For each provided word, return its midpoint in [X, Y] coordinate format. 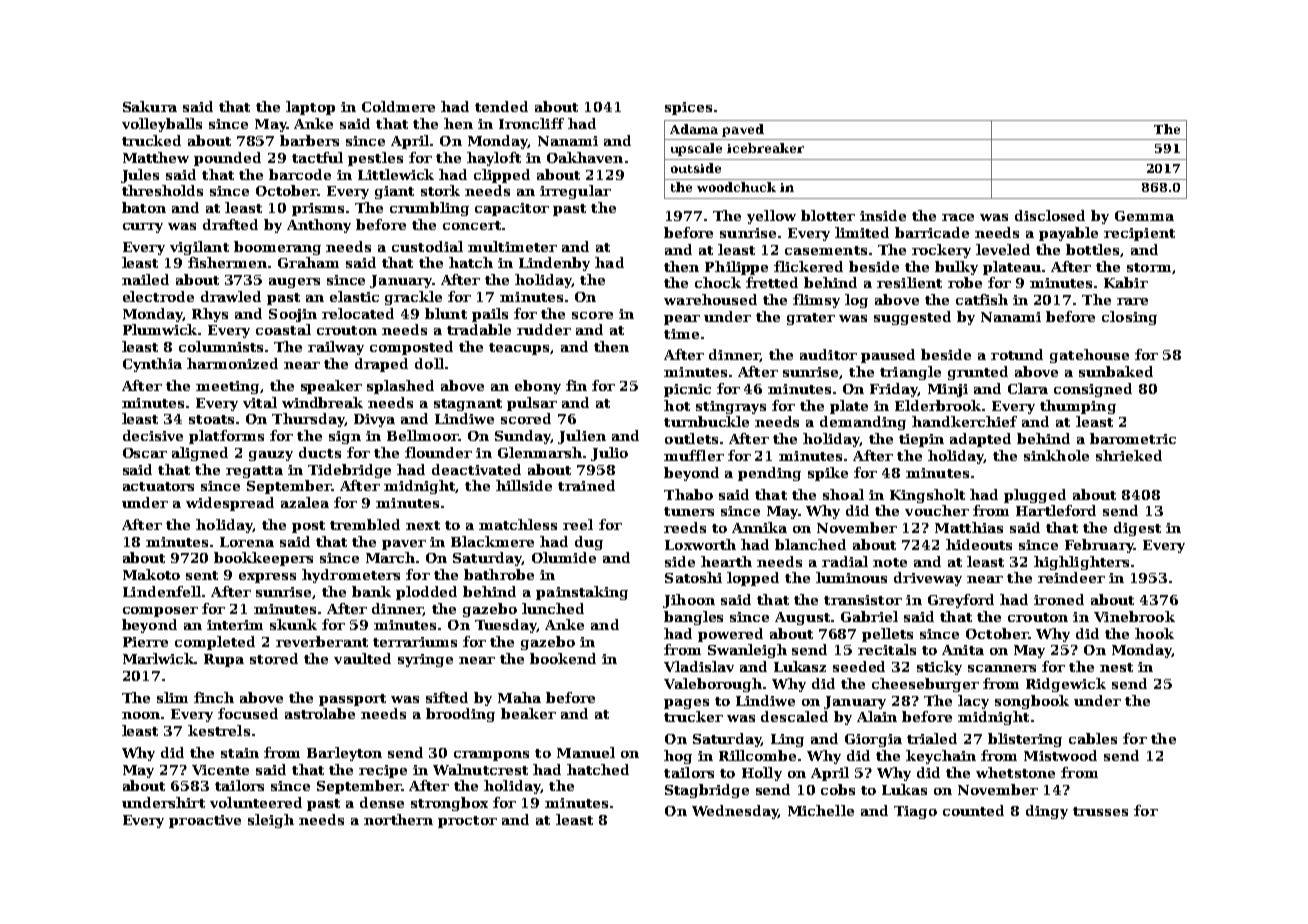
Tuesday [506, 626]
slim [172, 697]
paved [743, 130]
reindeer [1071, 577]
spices [688, 108]
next [423, 525]
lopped [753, 579]
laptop [310, 108]
